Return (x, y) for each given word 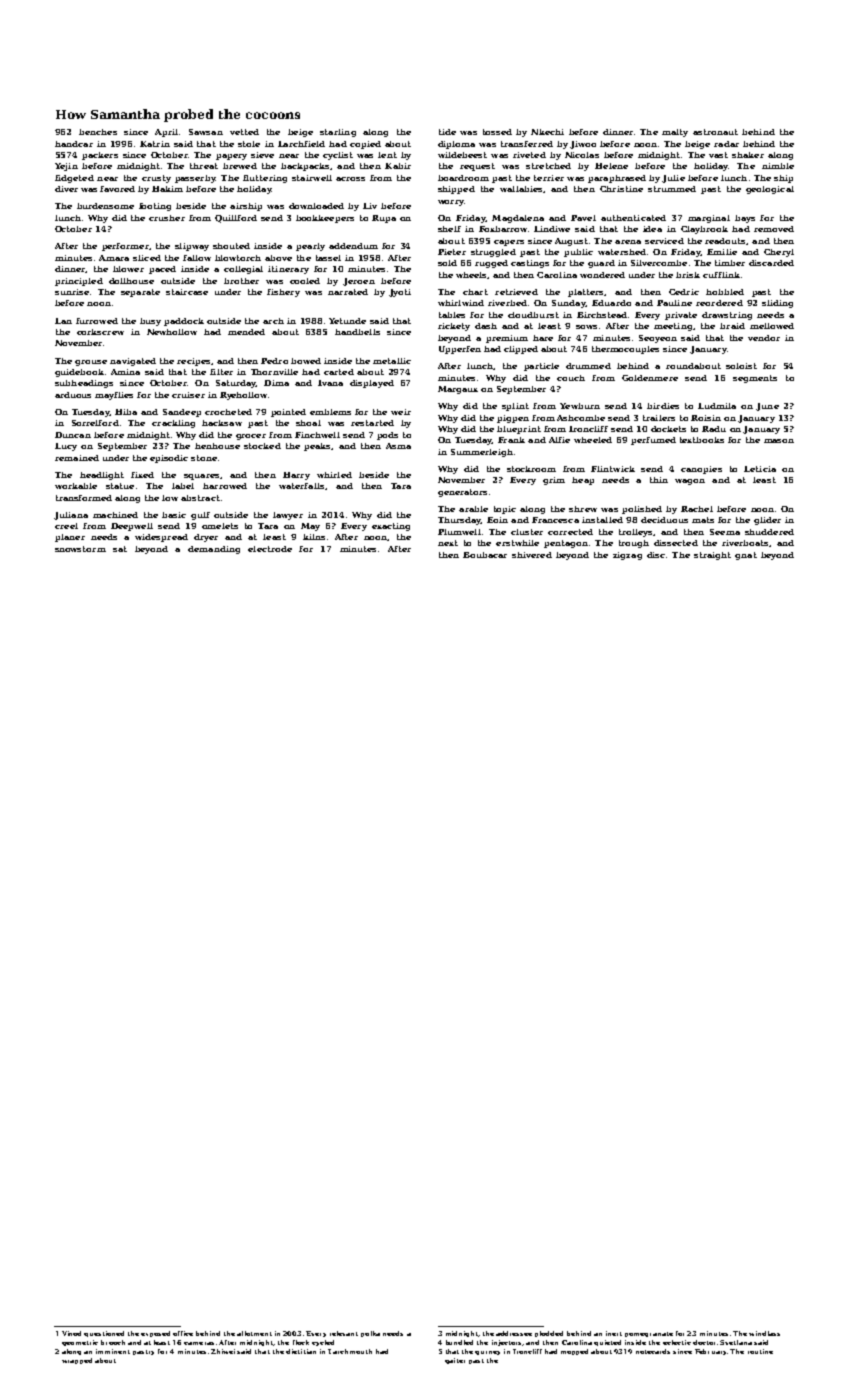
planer (70, 538)
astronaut (715, 132)
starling (338, 133)
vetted (244, 132)
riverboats (745, 543)
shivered (532, 555)
